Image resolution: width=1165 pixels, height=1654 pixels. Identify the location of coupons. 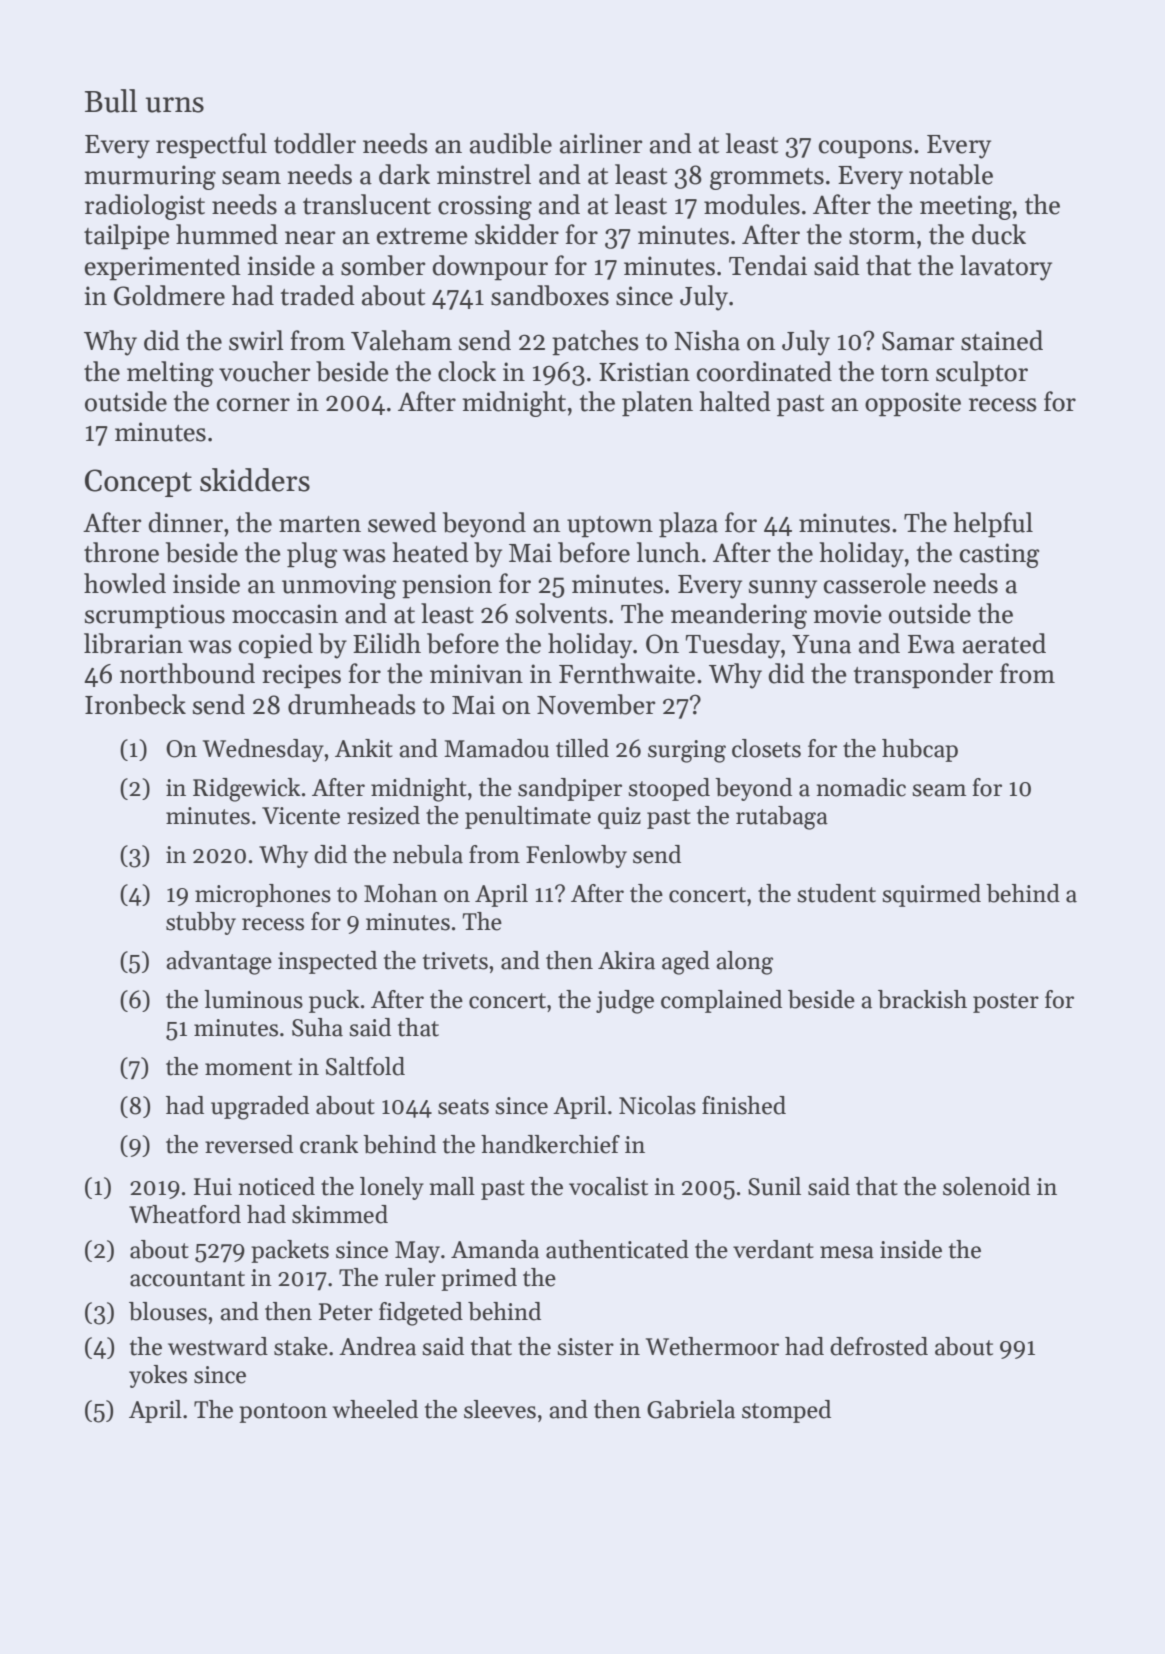
(865, 149).
